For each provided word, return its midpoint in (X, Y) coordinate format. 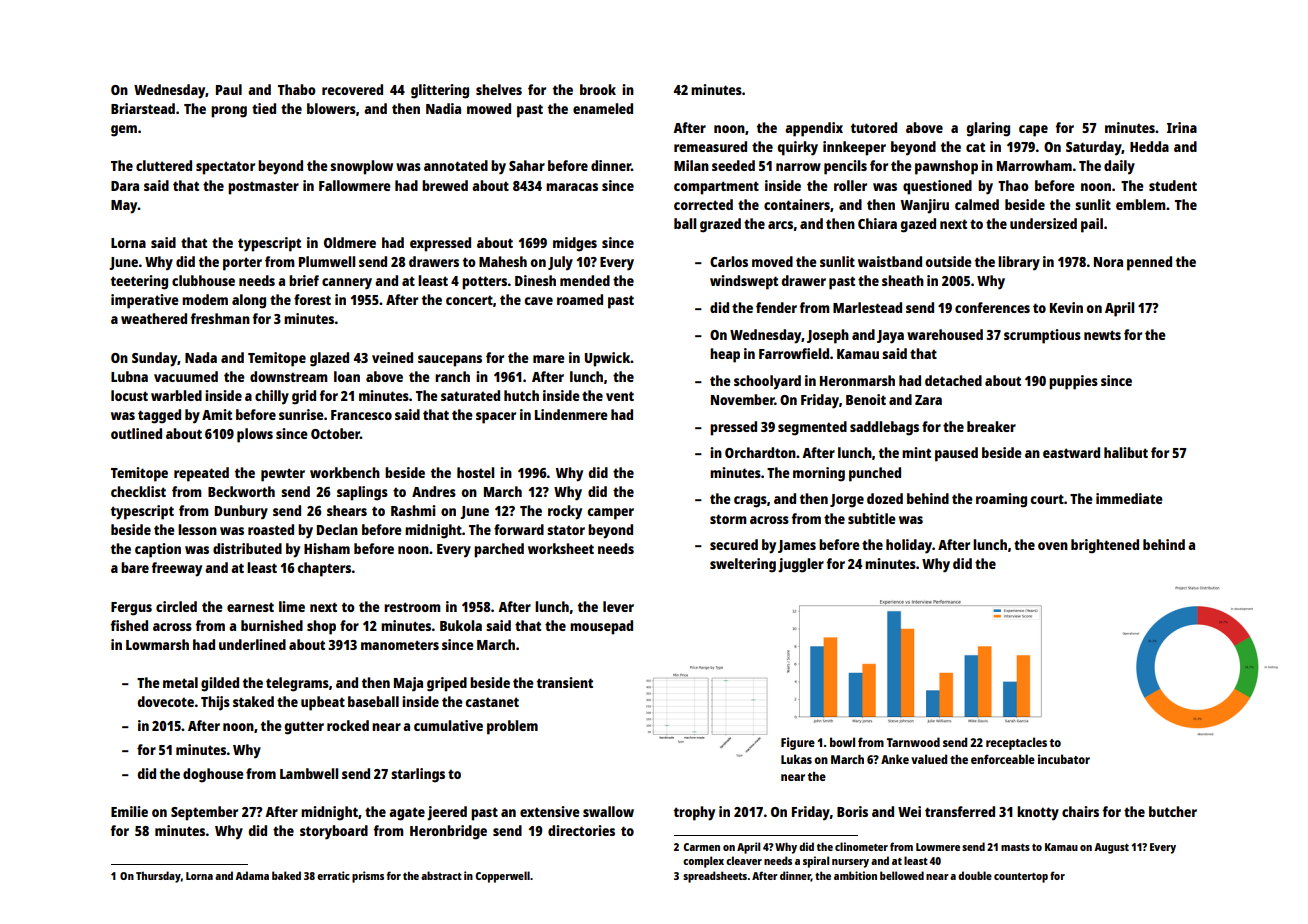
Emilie (129, 811)
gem (124, 131)
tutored (874, 127)
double (975, 875)
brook (598, 89)
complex (703, 862)
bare (135, 567)
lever (618, 606)
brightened (1105, 546)
